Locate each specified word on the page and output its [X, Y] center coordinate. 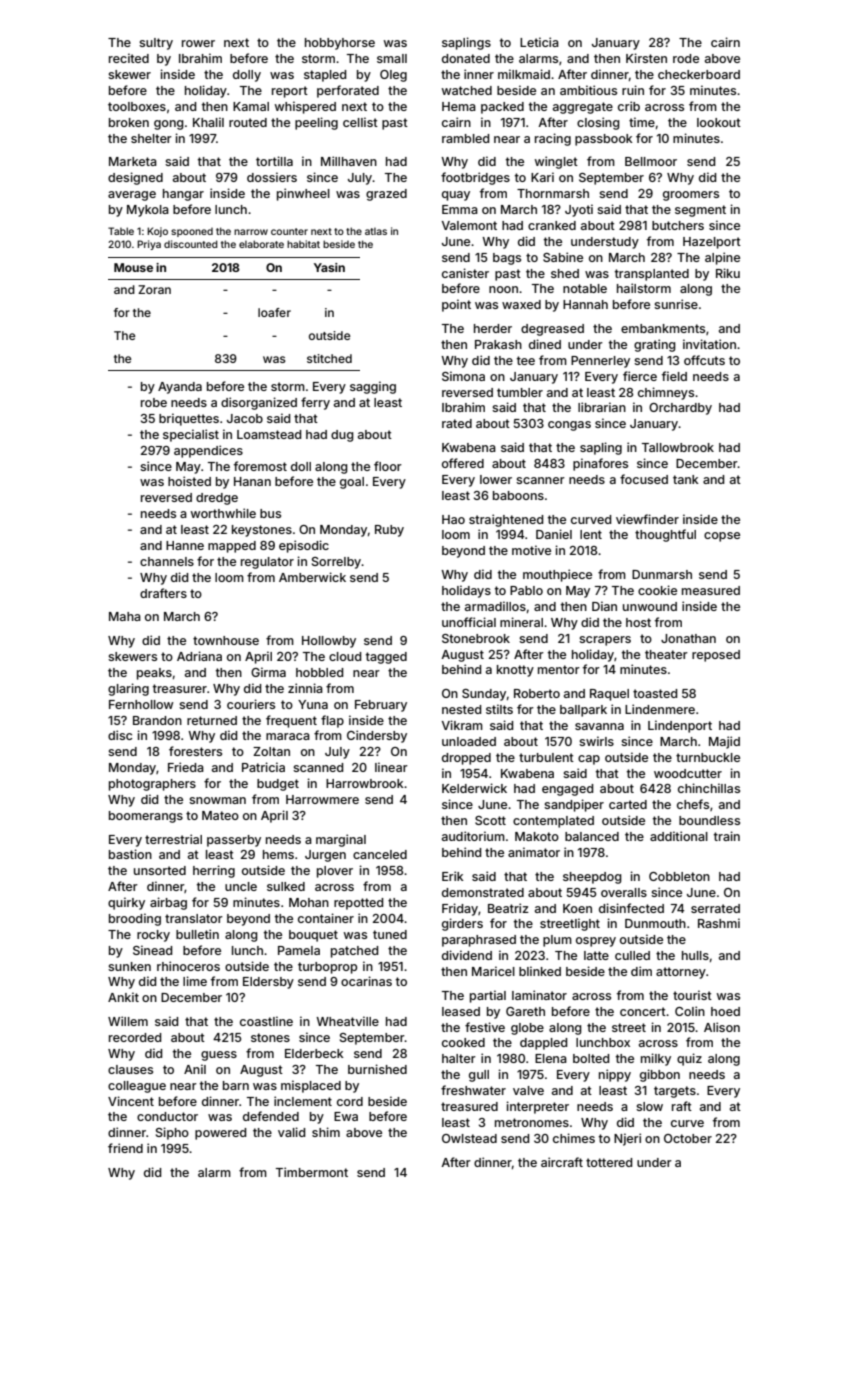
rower [198, 43]
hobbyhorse [340, 44]
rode [686, 58]
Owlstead [469, 1138]
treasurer [180, 688]
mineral [521, 622]
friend [125, 1148]
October [688, 1138]
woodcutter [688, 773]
